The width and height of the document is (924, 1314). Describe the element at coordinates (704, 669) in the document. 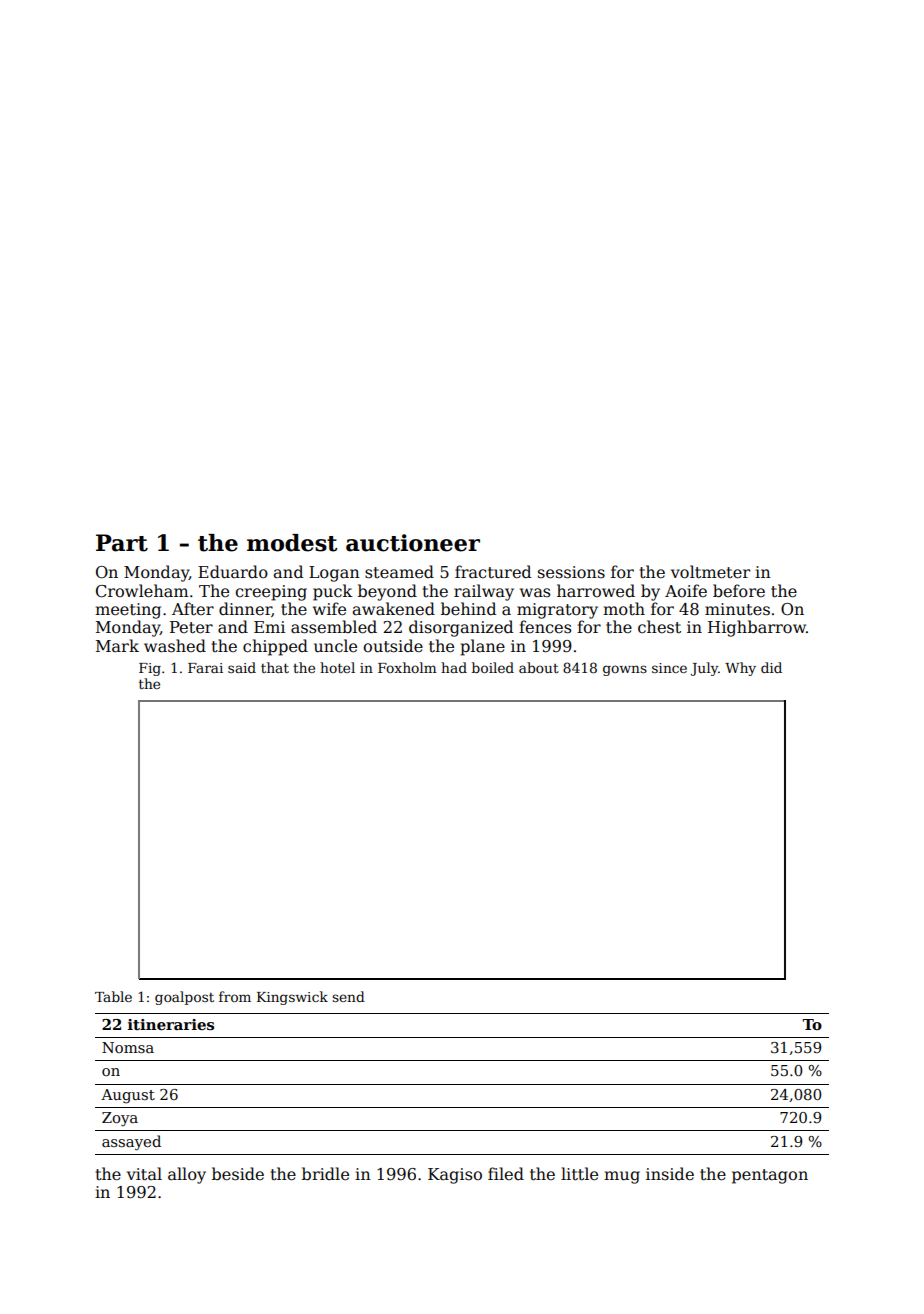

I see `July` at that location.
